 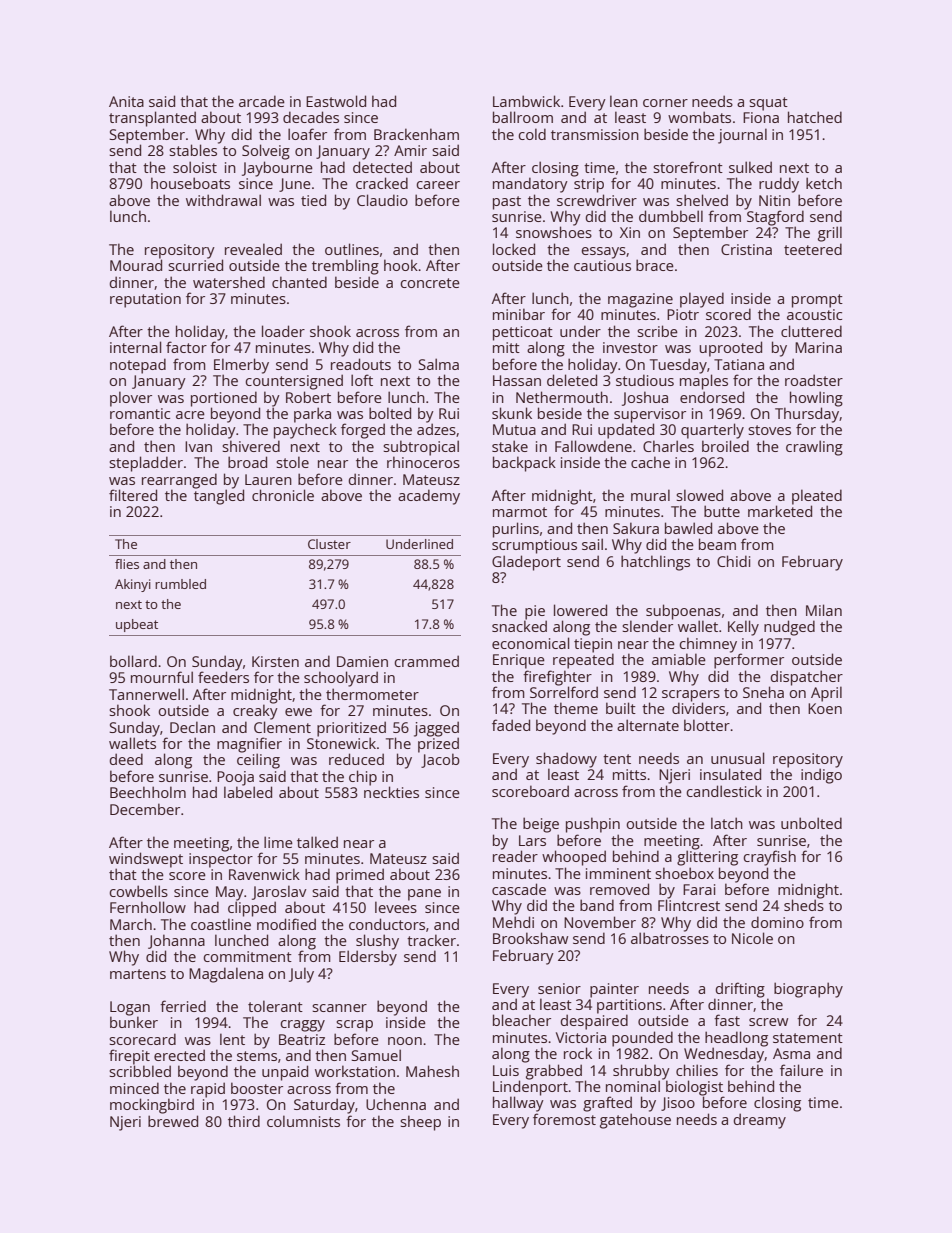 What do you see at coordinates (356, 759) in the document?
I see `reduced` at bounding box center [356, 759].
